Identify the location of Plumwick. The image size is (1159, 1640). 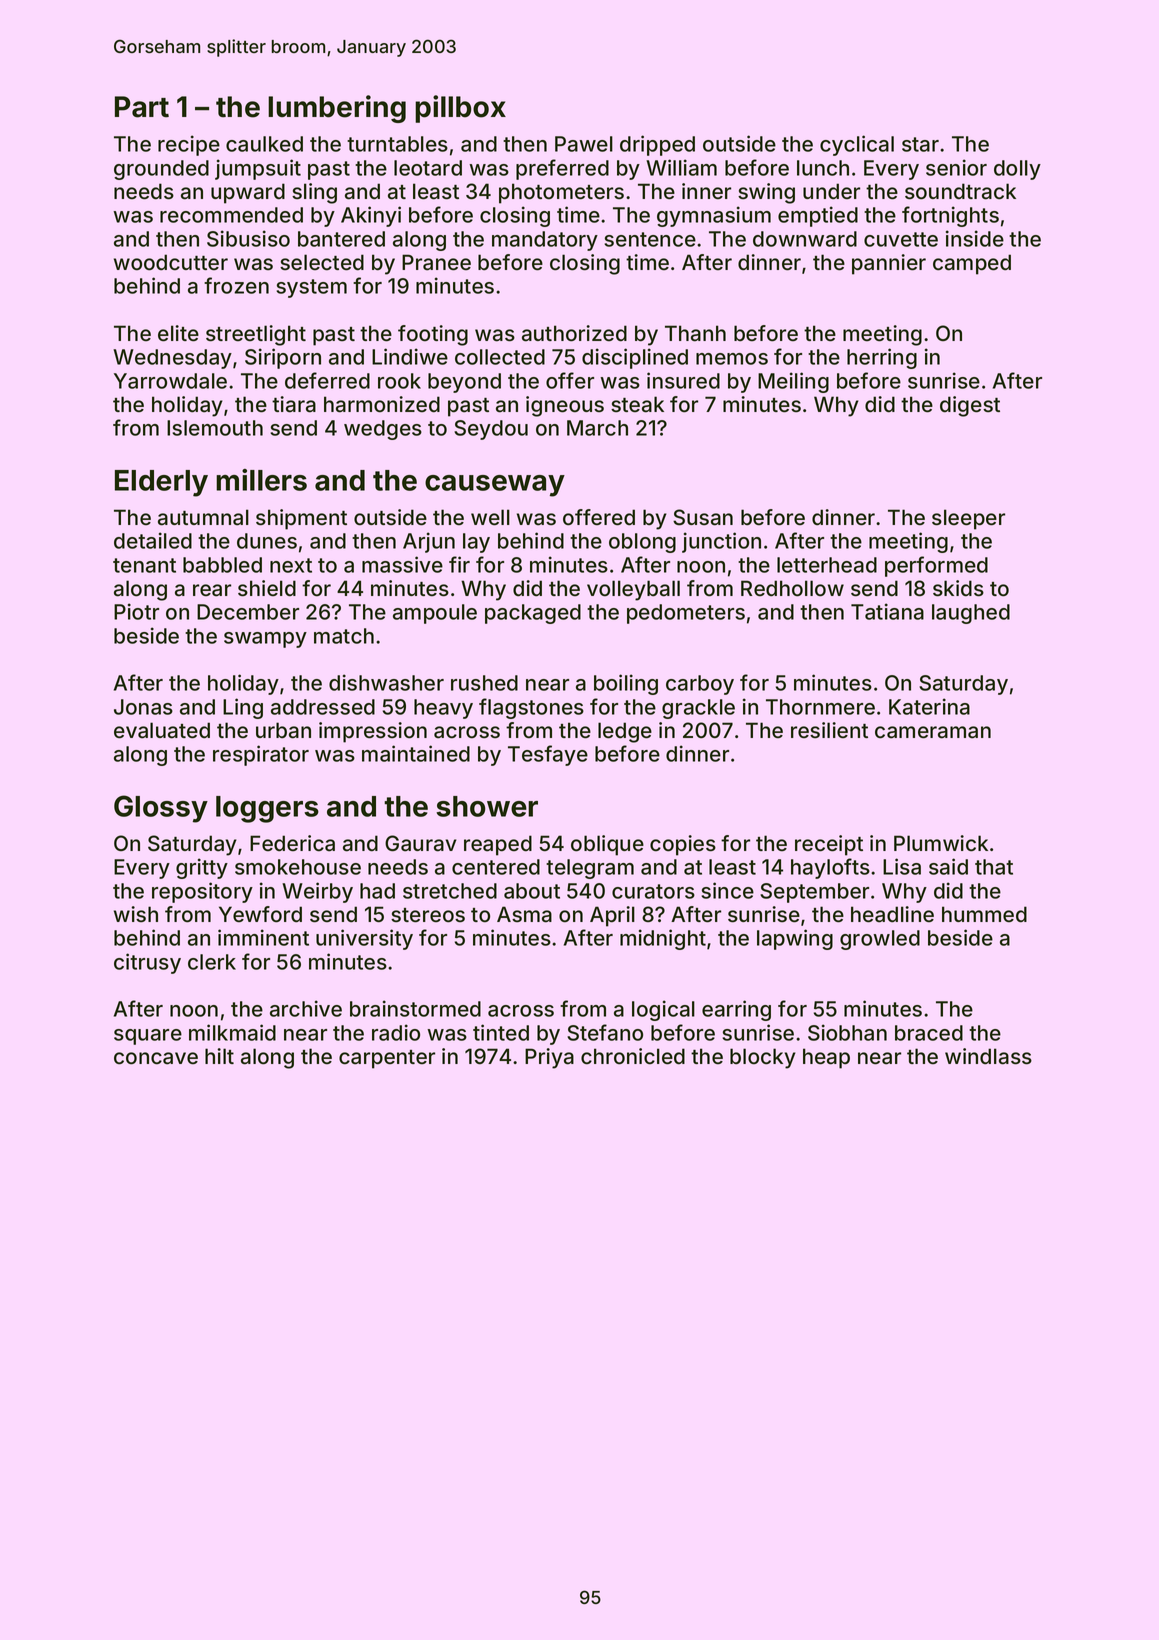
(941, 843).
